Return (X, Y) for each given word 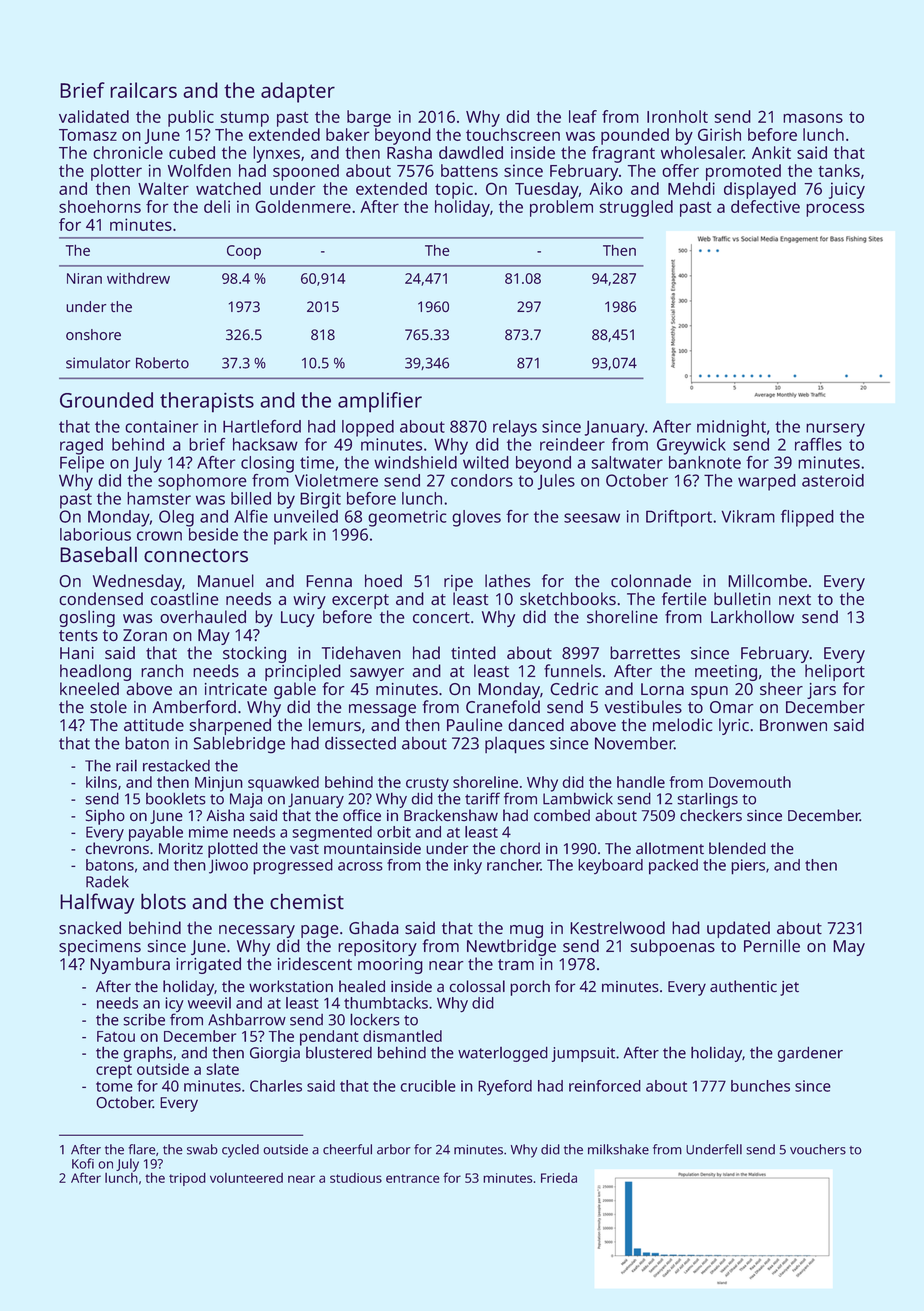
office (362, 815)
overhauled (203, 617)
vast (304, 849)
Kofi (83, 1163)
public (191, 118)
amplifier (380, 402)
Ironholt (677, 116)
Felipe (82, 464)
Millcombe (767, 581)
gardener (810, 1054)
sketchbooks (568, 599)
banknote (705, 462)
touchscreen (513, 134)
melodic (682, 725)
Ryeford (505, 1087)
